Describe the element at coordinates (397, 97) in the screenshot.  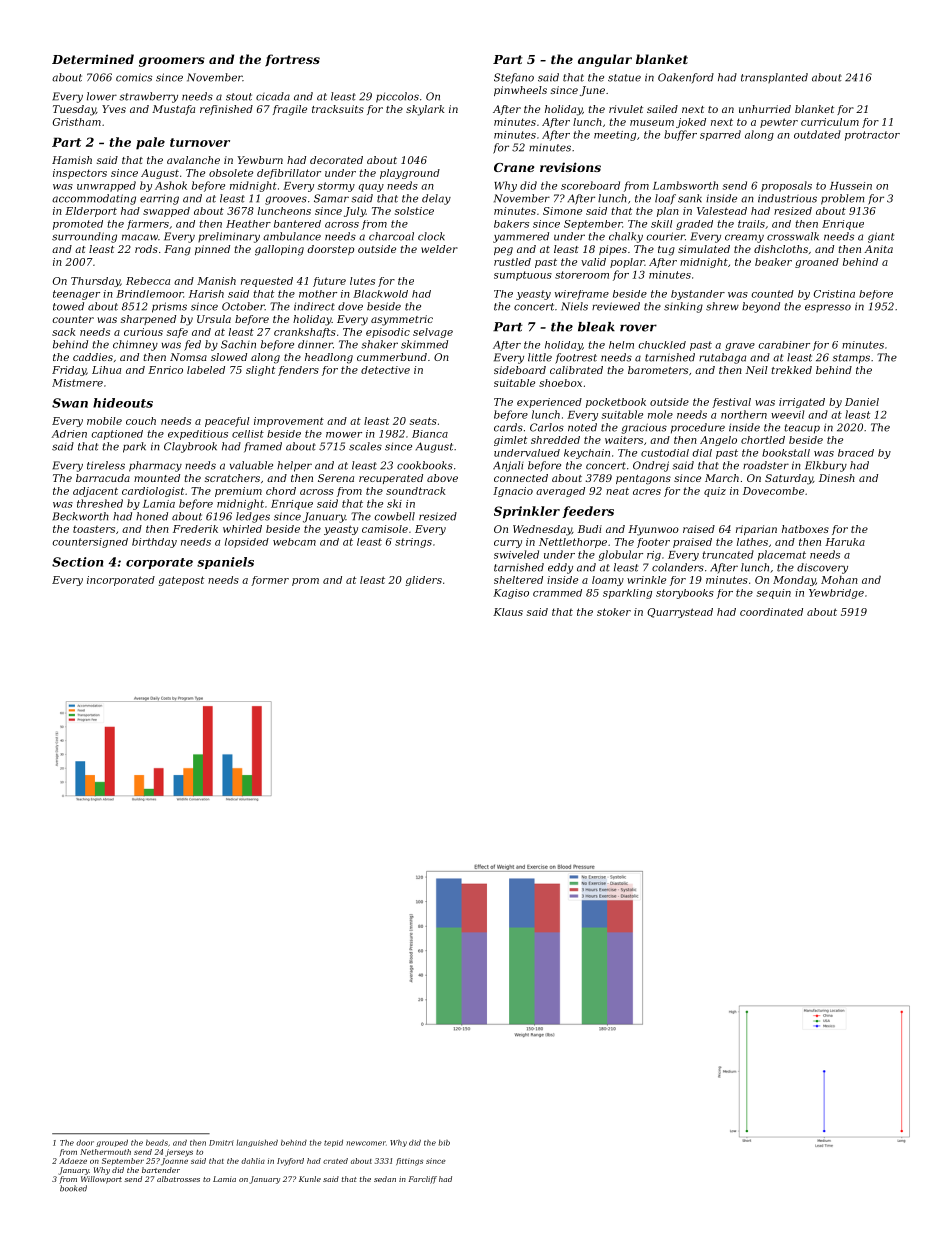
I see `piccolos` at that location.
